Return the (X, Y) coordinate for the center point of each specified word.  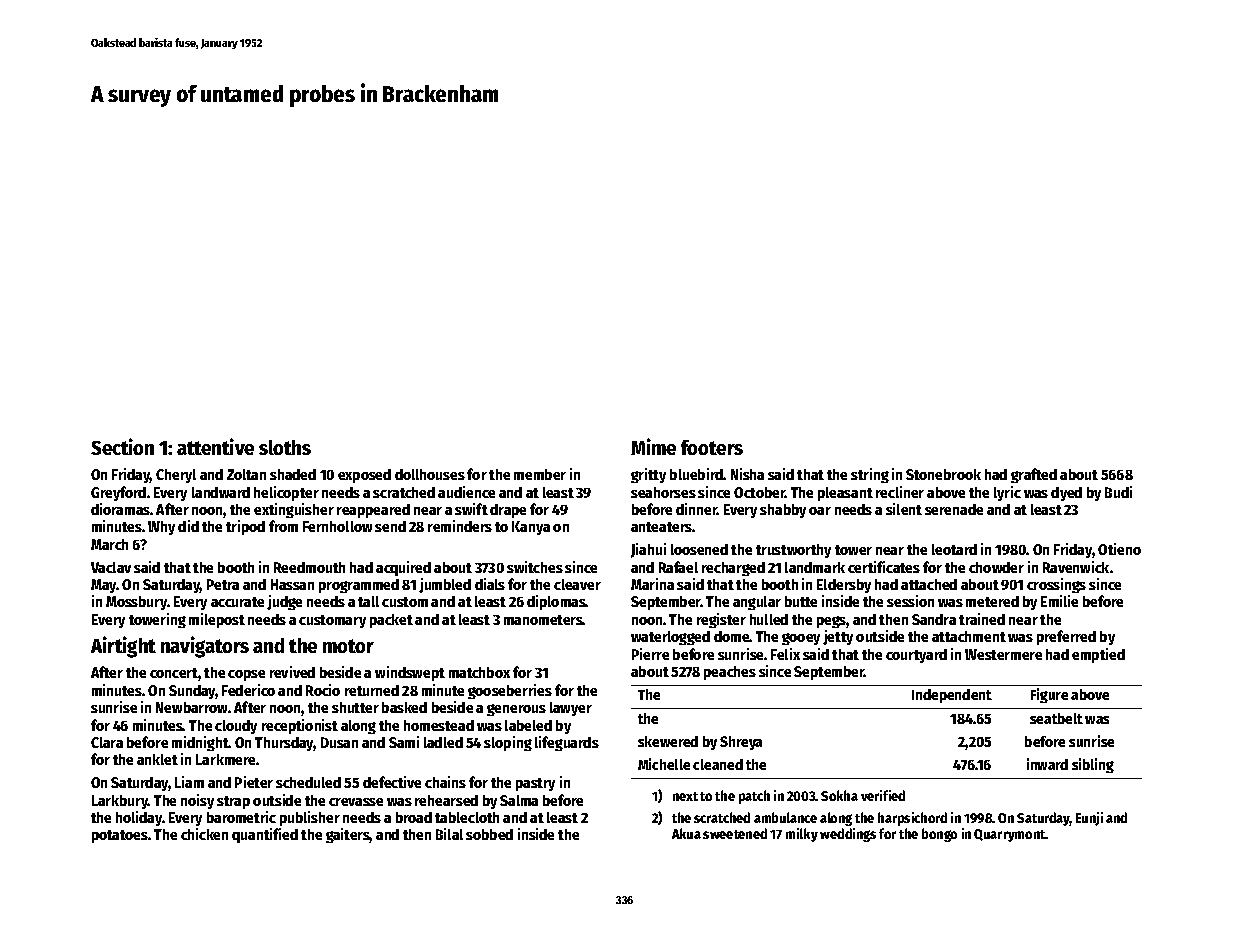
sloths (285, 447)
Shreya (741, 743)
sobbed (489, 834)
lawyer (571, 709)
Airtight (123, 647)
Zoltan (246, 474)
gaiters (348, 835)
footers (712, 447)
